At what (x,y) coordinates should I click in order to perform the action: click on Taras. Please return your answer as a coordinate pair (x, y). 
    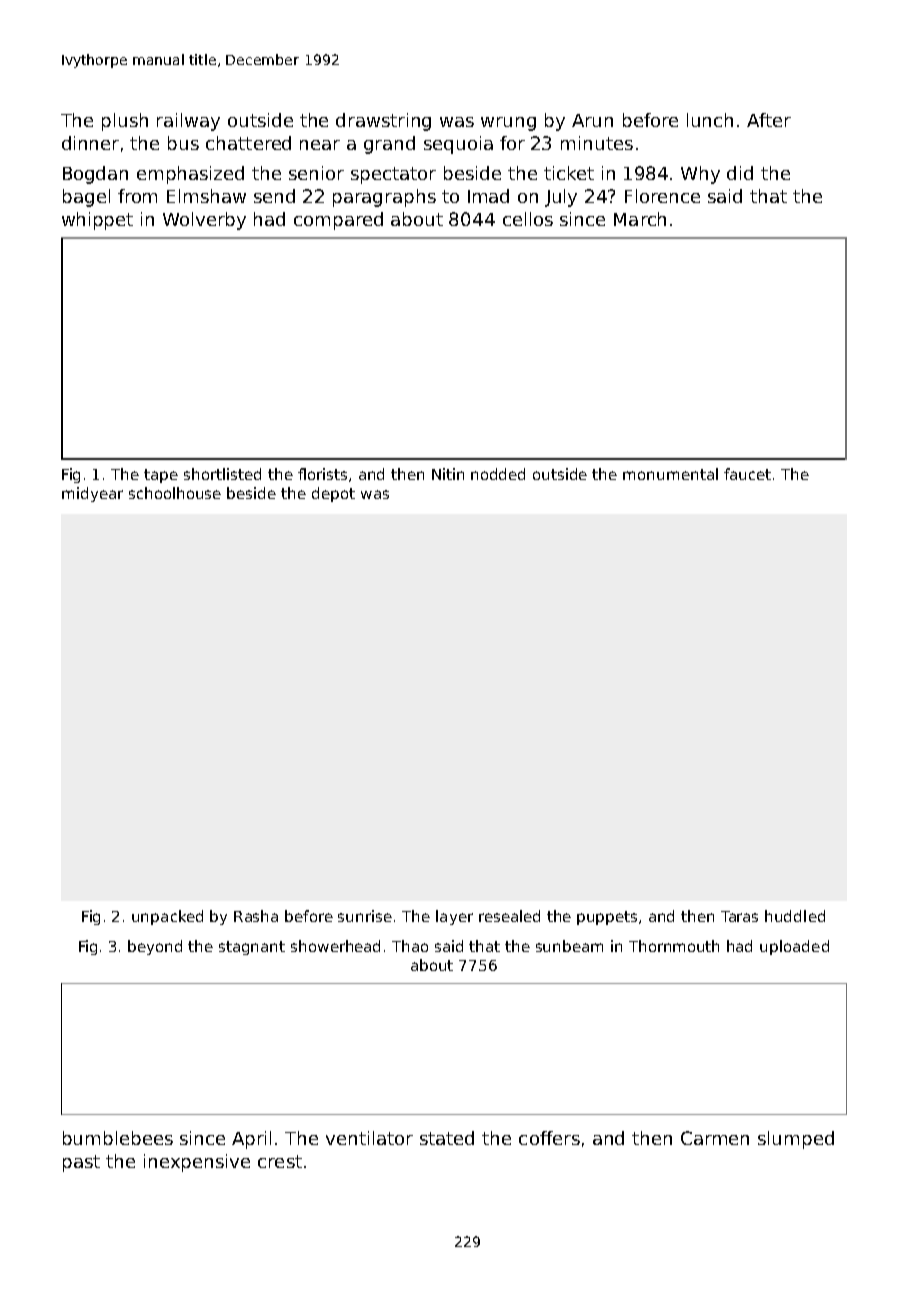
    Looking at the image, I should click on (739, 916).
